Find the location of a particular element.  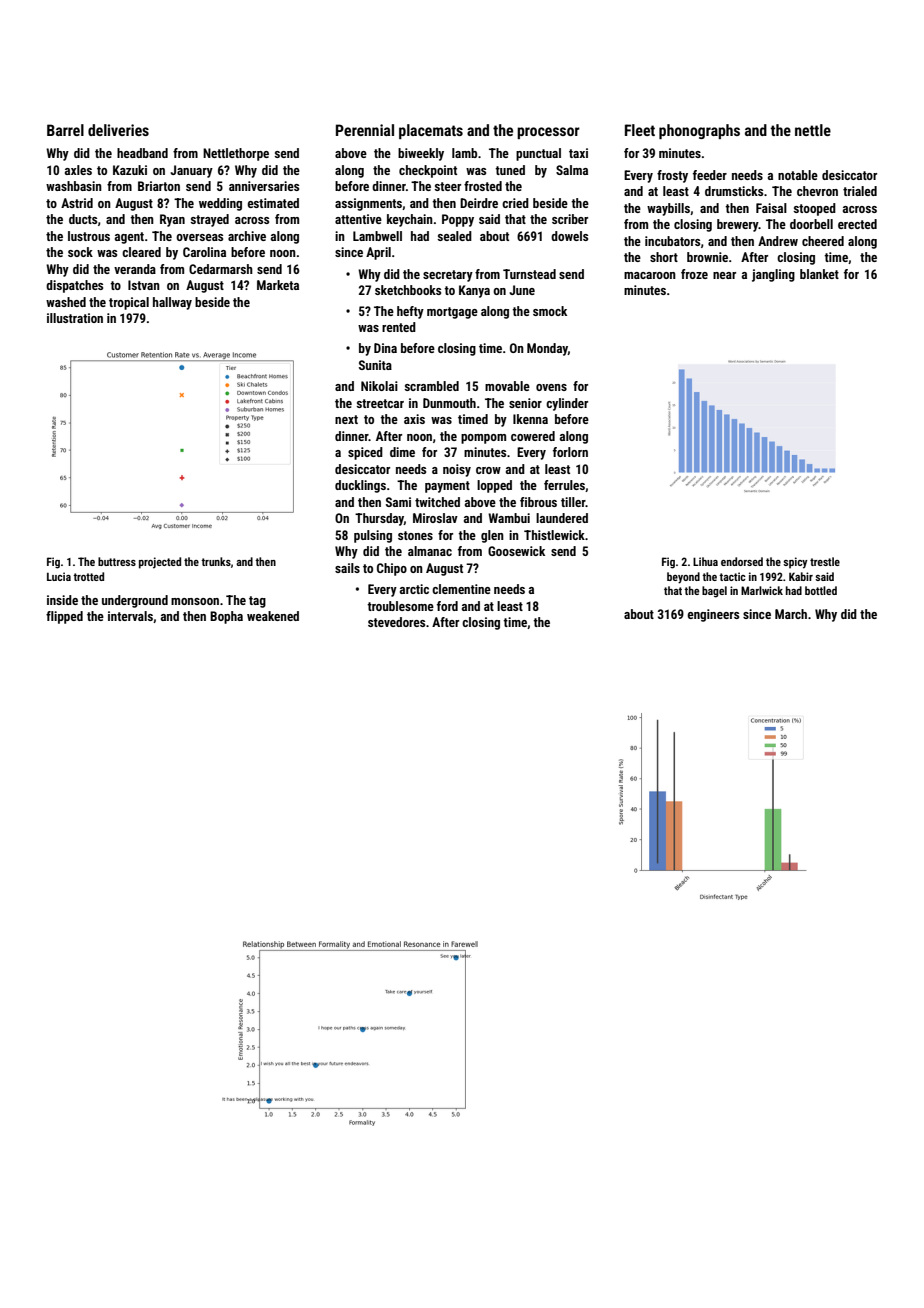

cylinder is located at coordinates (567, 404).
